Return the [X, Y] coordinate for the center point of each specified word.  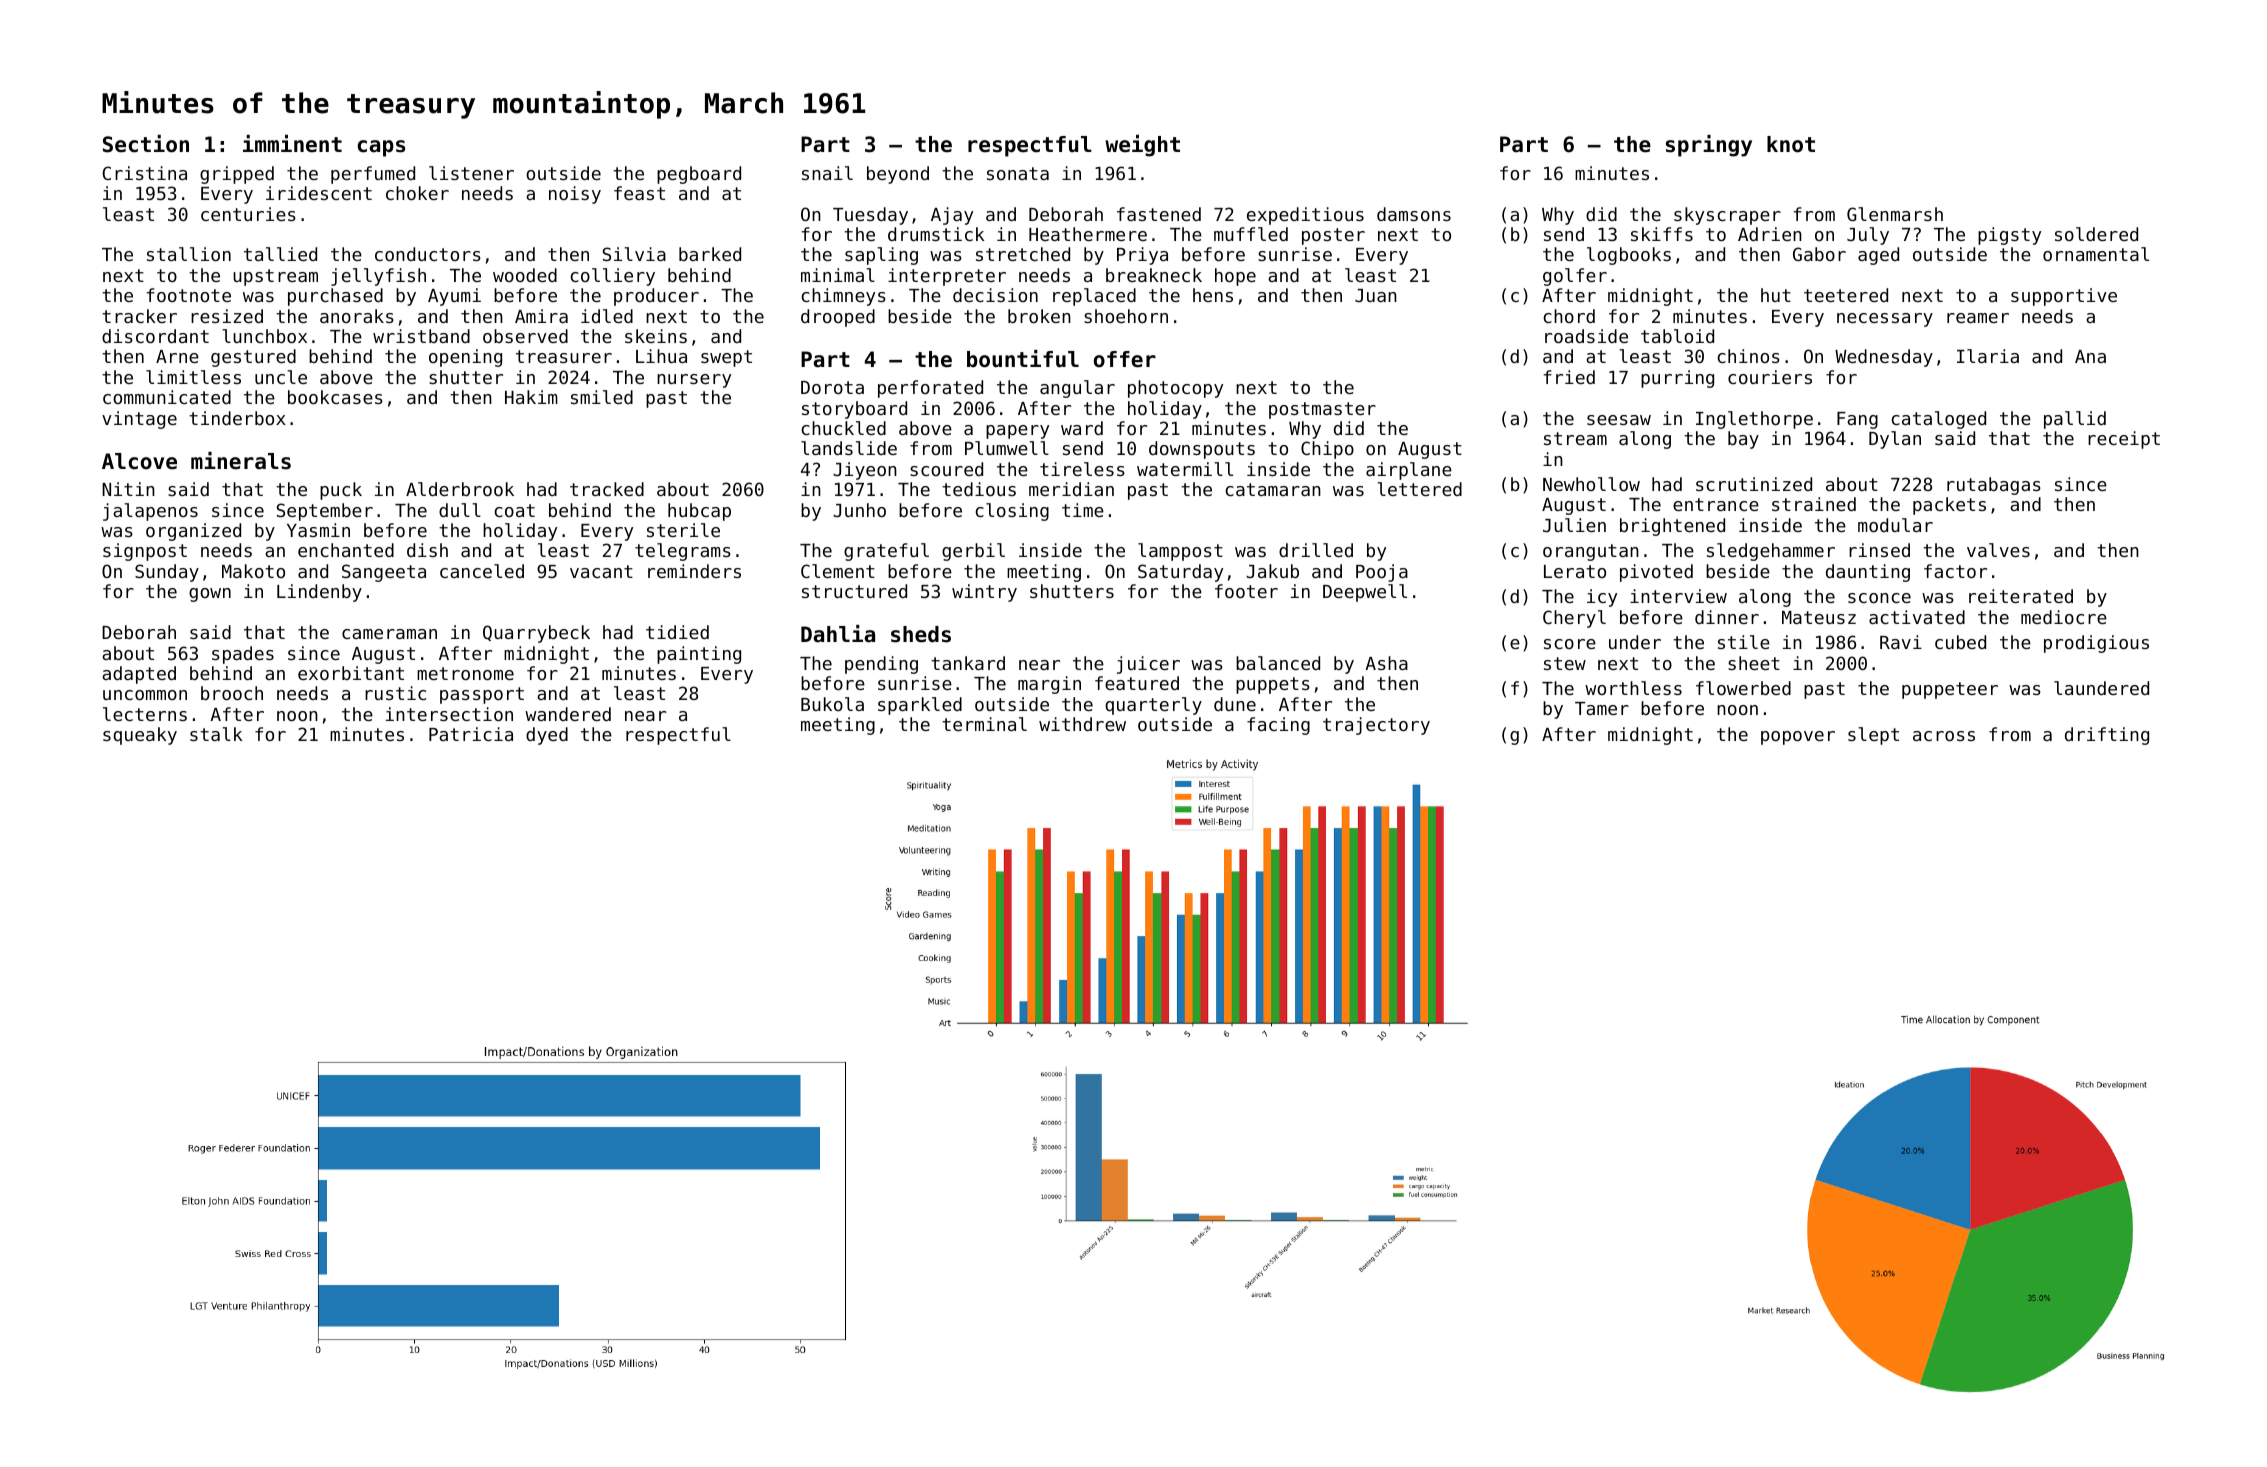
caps [381, 148]
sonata [1018, 173]
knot [1791, 144]
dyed [547, 736]
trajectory [1376, 726]
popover [1798, 738]
